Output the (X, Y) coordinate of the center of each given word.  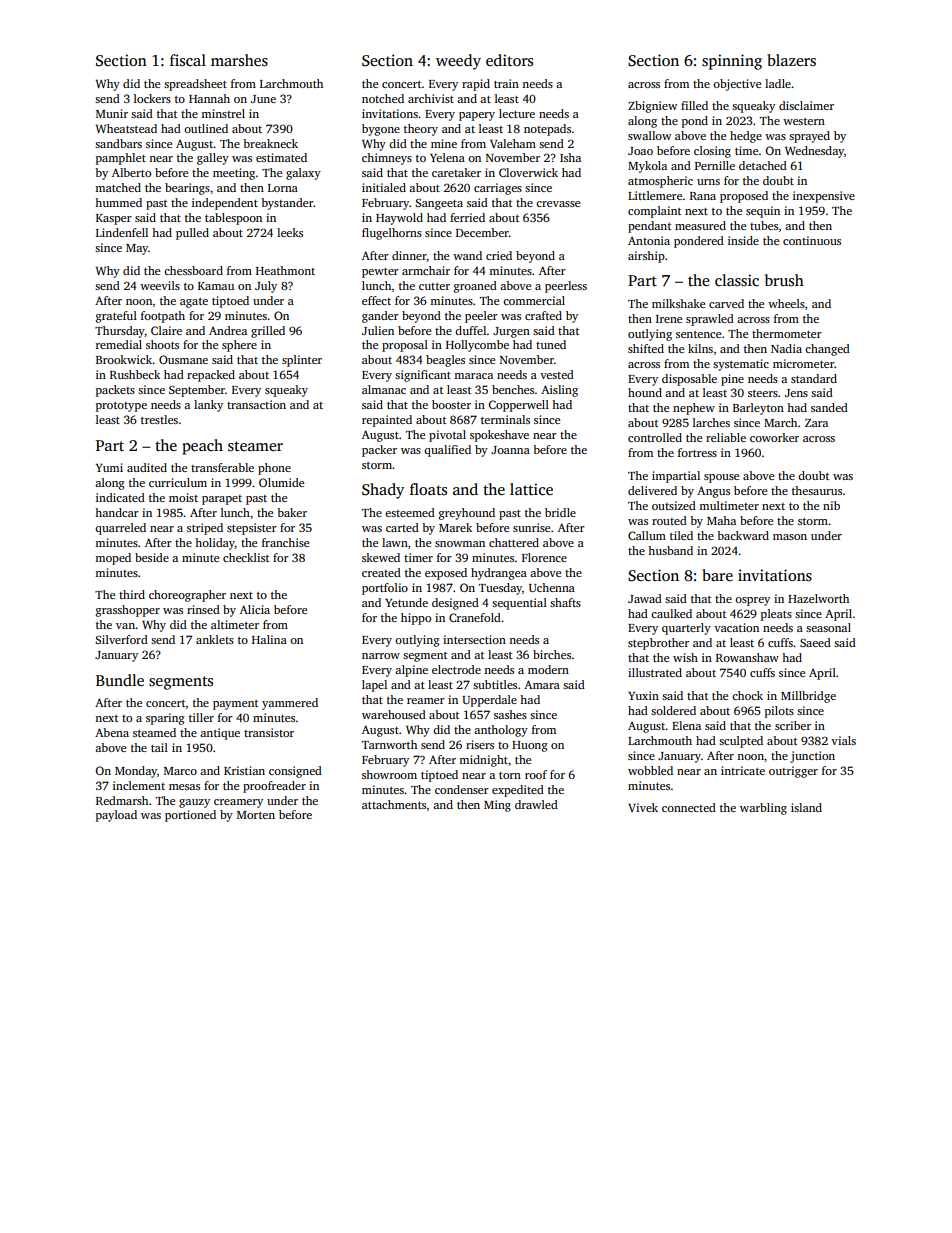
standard (814, 378)
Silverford (121, 639)
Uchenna (552, 587)
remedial (119, 344)
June (263, 99)
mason (790, 537)
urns (708, 182)
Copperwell (518, 406)
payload (116, 816)
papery (477, 116)
